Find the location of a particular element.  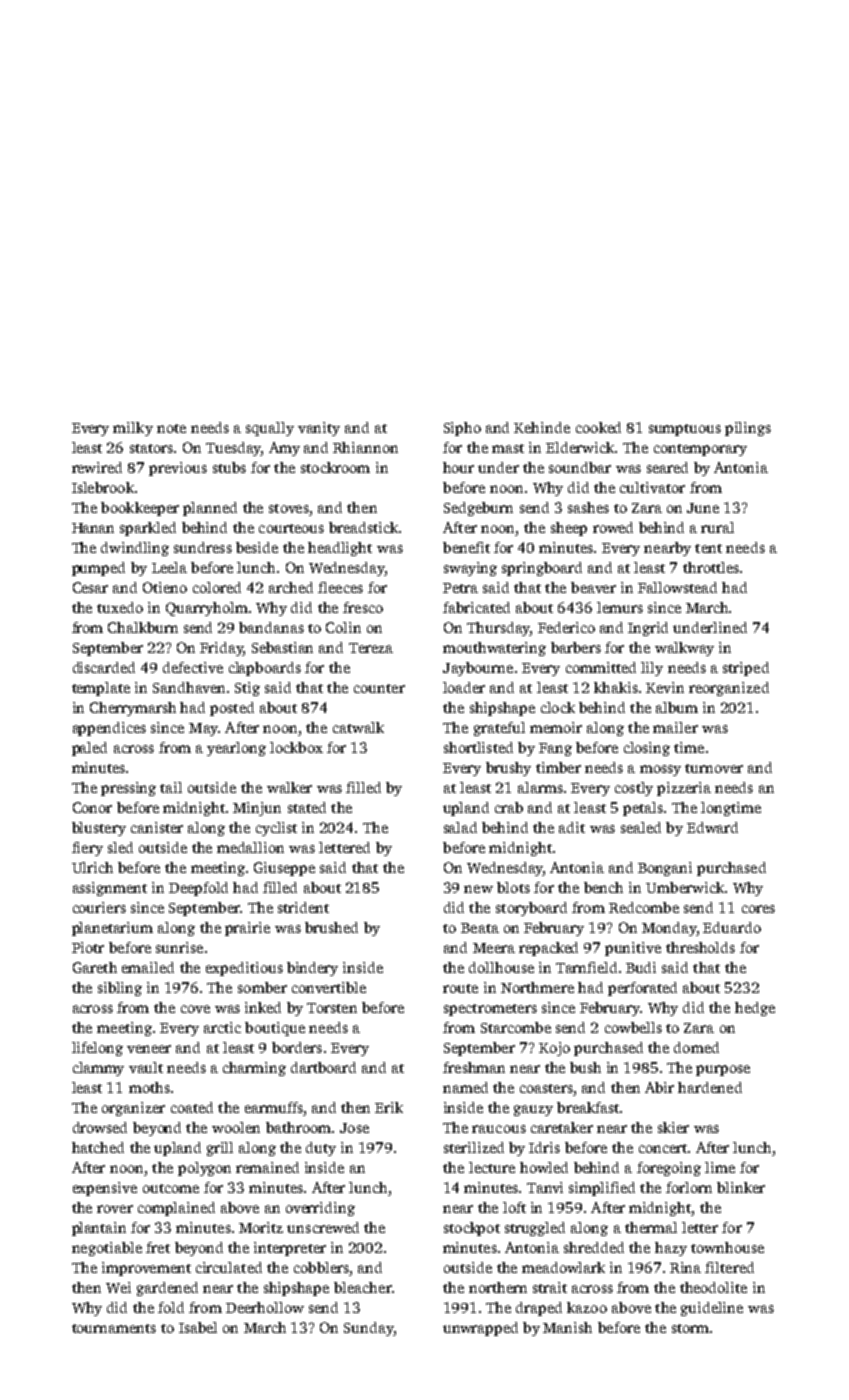

stoves is located at coordinates (289, 508).
